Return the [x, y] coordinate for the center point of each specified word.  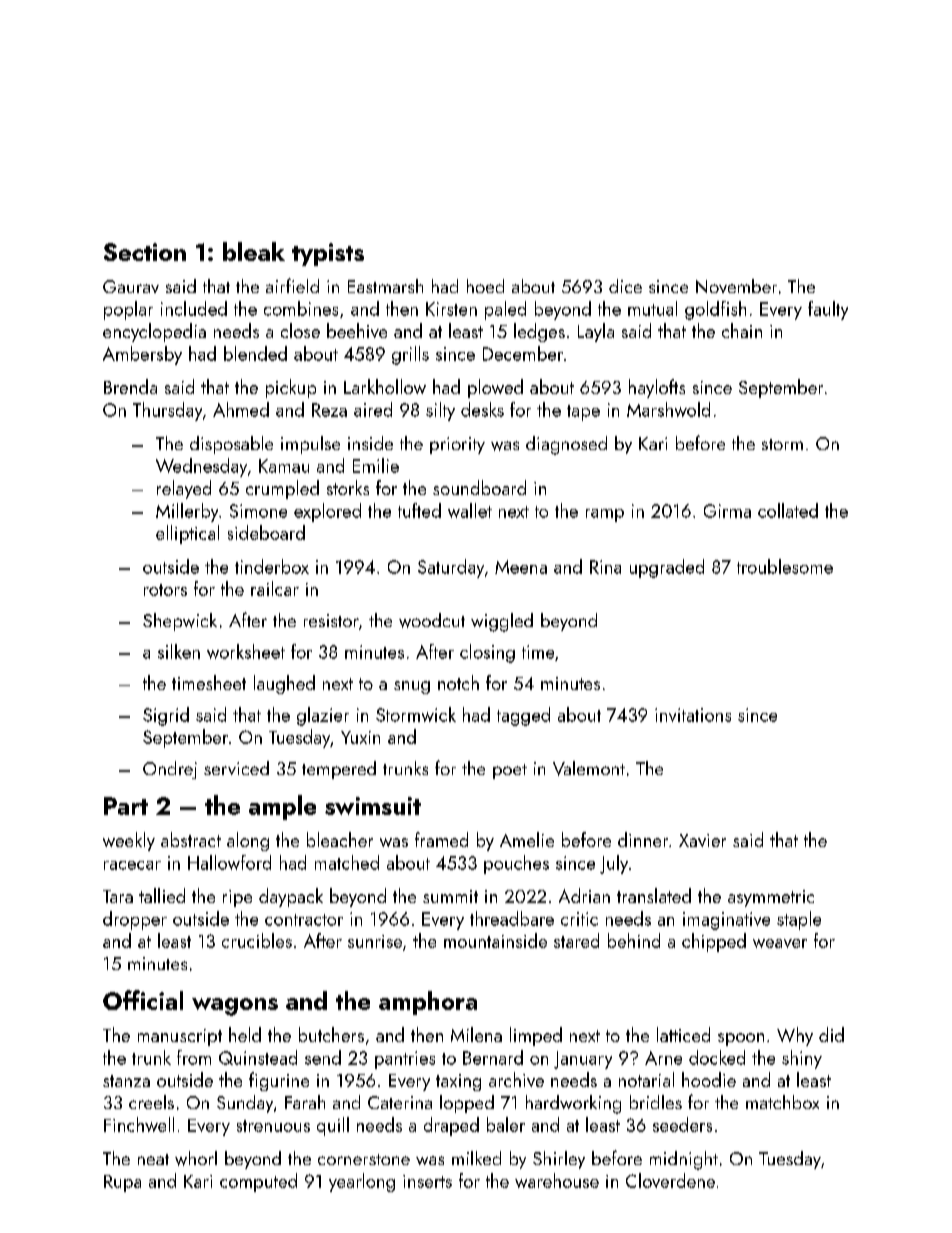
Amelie [527, 839]
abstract [191, 839]
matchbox [782, 1102]
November [736, 286]
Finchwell [139, 1124]
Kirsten [451, 309]
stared [576, 940]
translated [654, 895]
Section [145, 252]
